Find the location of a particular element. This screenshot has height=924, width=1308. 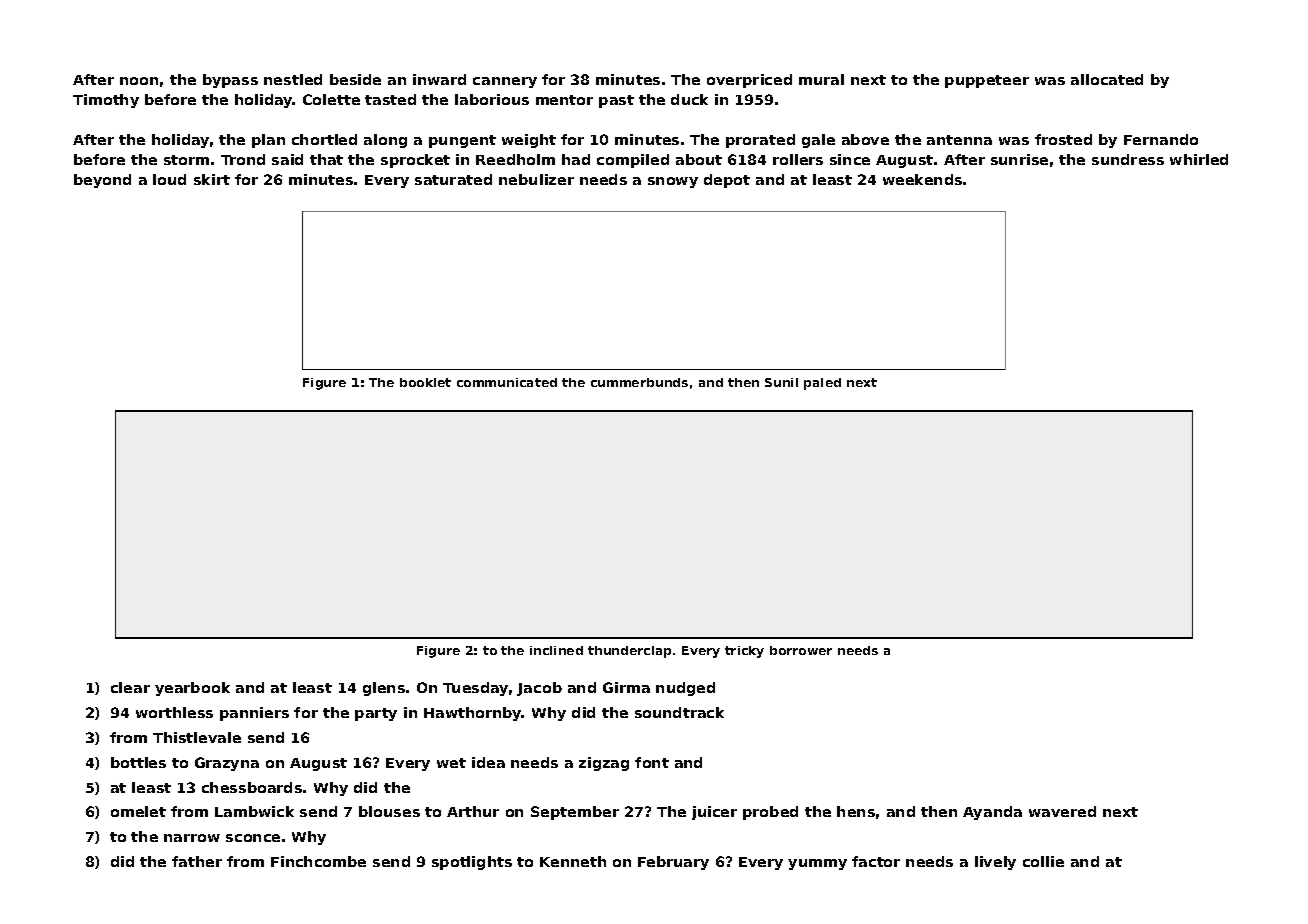

clear is located at coordinates (130, 687).
